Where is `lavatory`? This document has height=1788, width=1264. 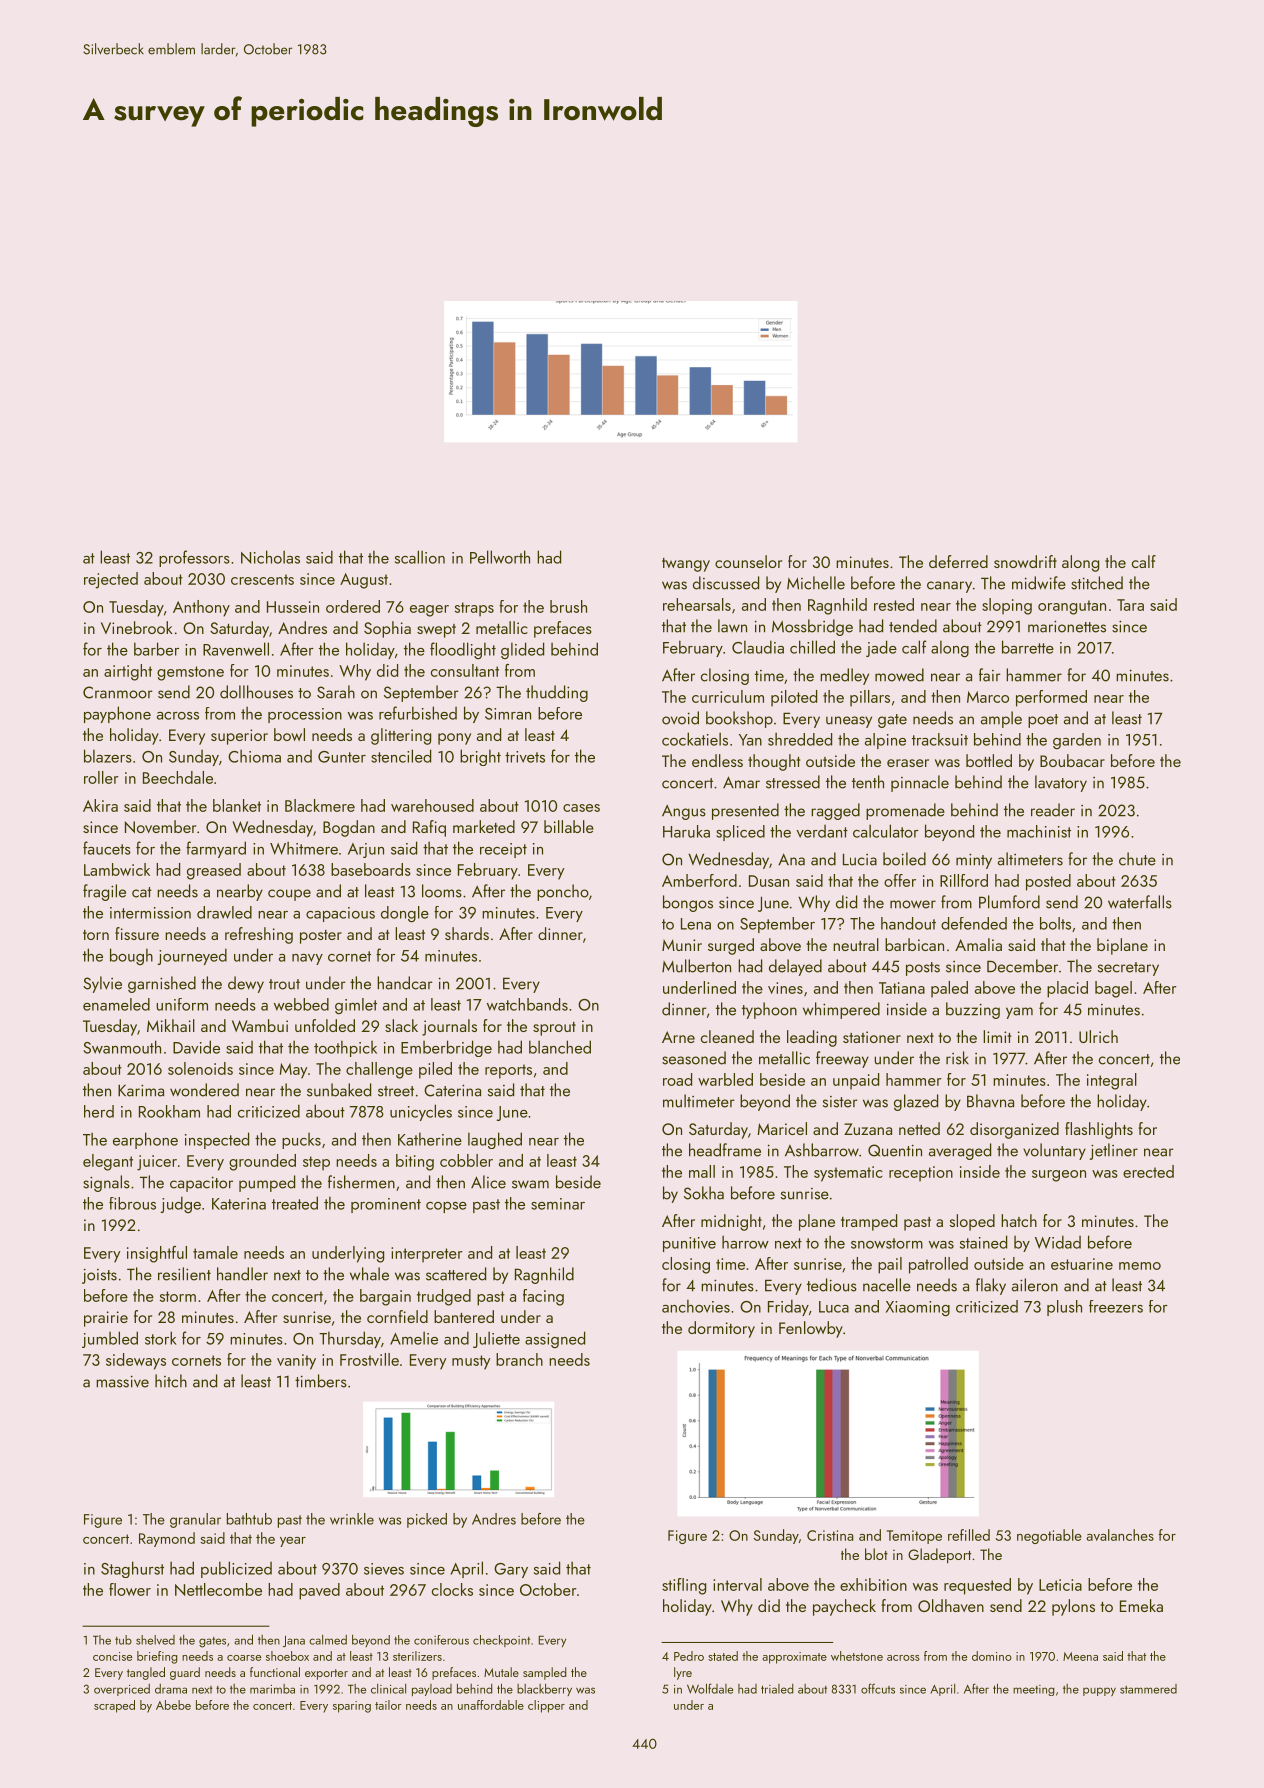
lavatory is located at coordinates (1061, 783).
